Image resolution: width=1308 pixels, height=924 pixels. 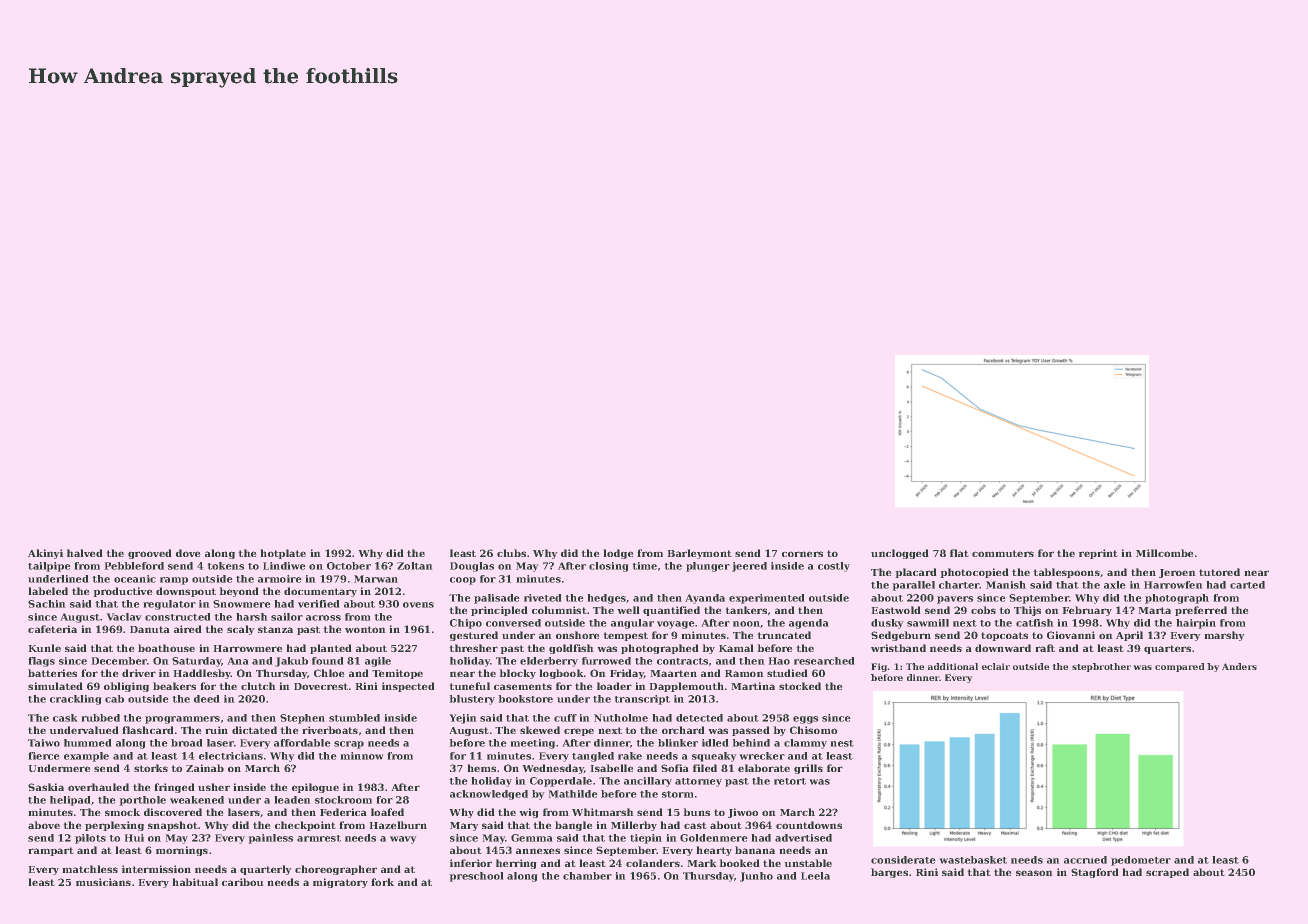 I want to click on countdowns, so click(x=809, y=825).
